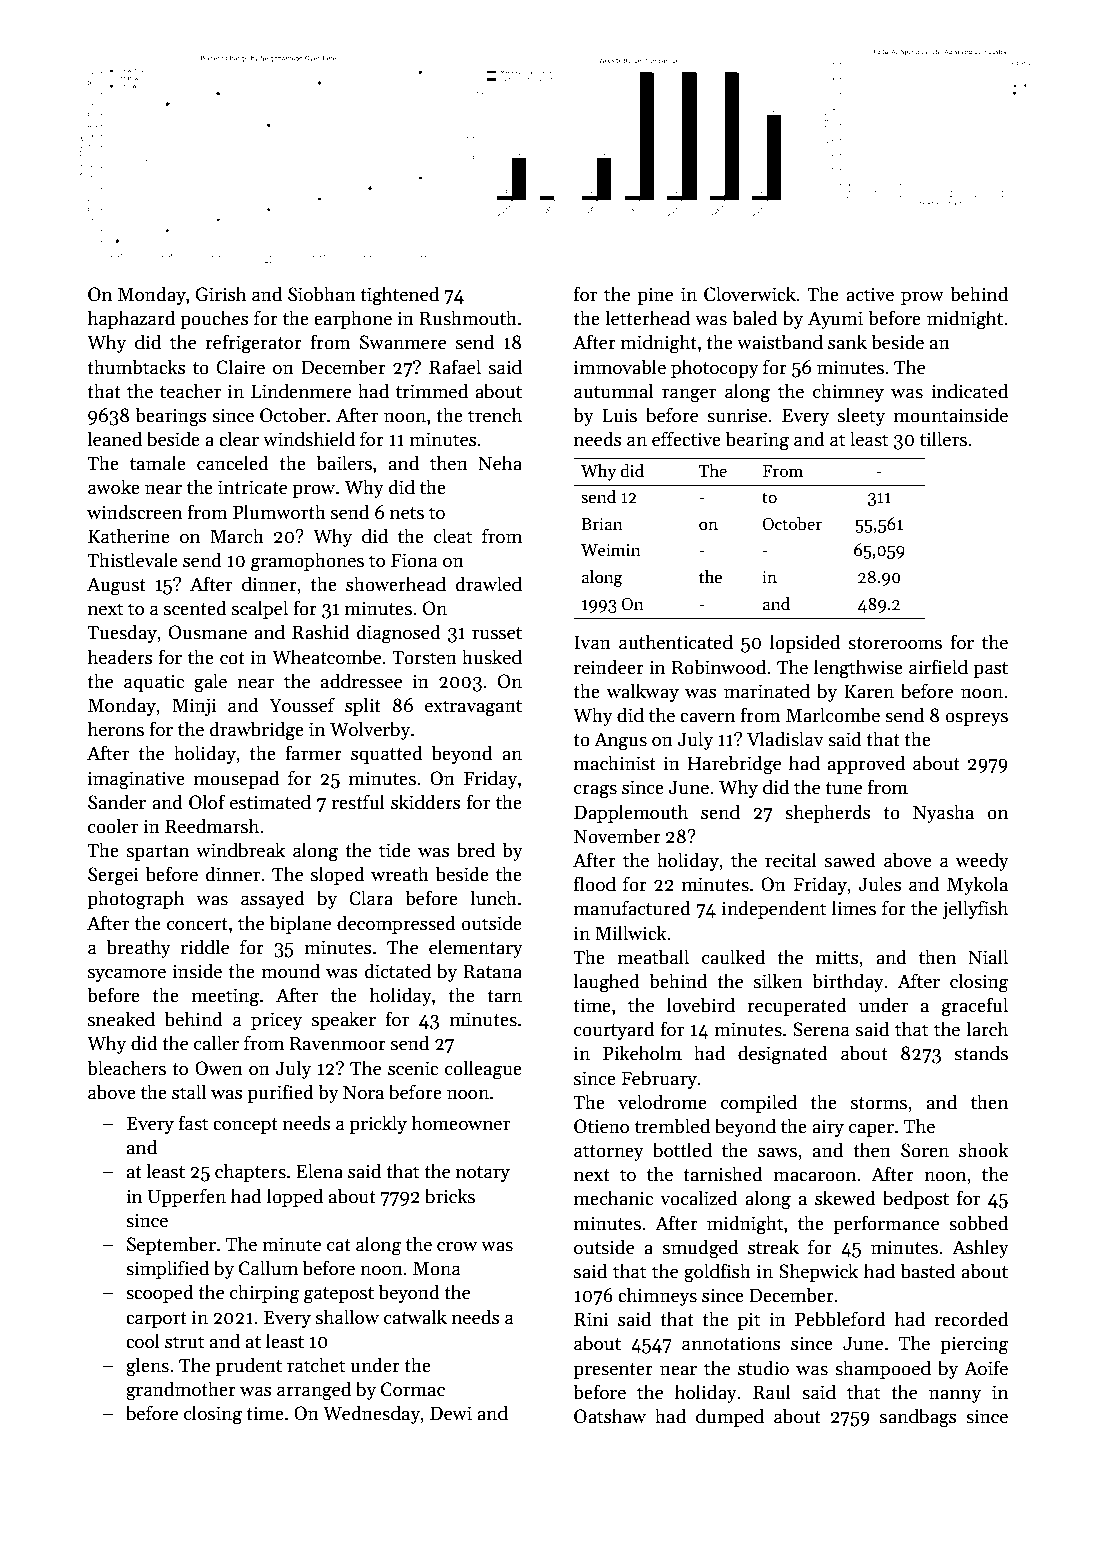 This screenshot has width=1096, height=1551. Describe the element at coordinates (476, 850) in the screenshot. I see `bred` at that location.
